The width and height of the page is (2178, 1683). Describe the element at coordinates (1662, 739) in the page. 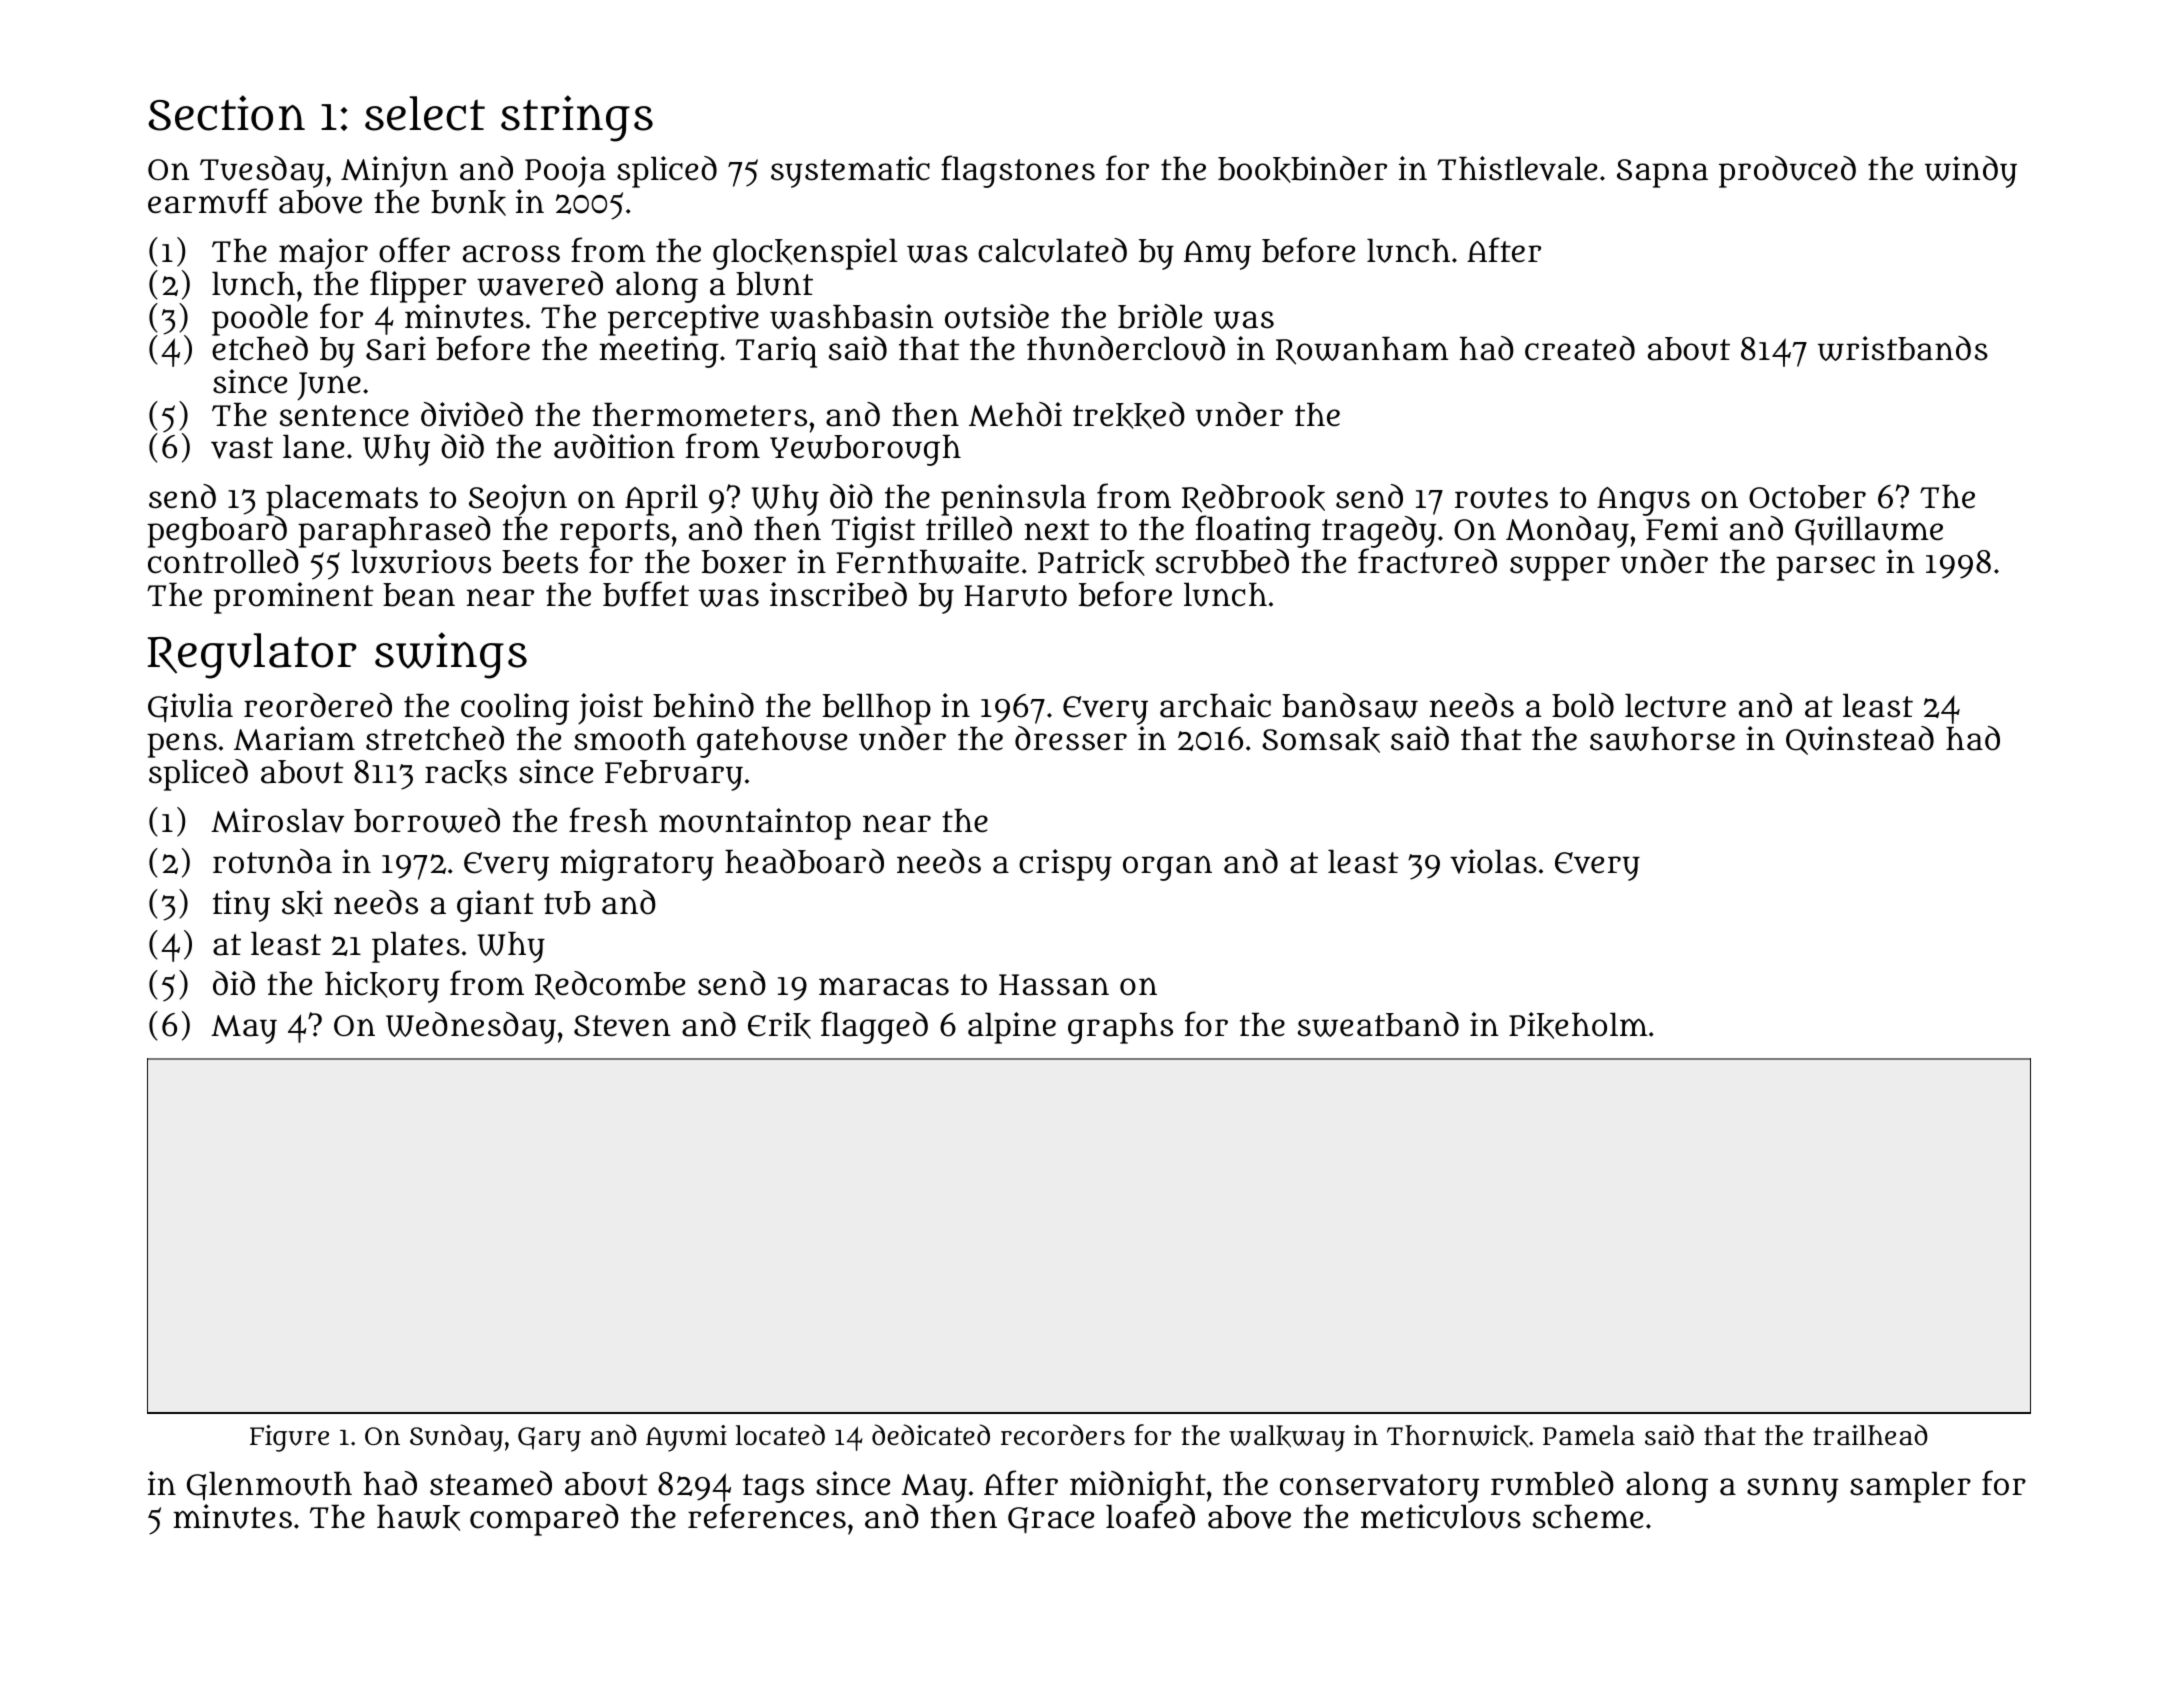

I see `sawhorse` at that location.
